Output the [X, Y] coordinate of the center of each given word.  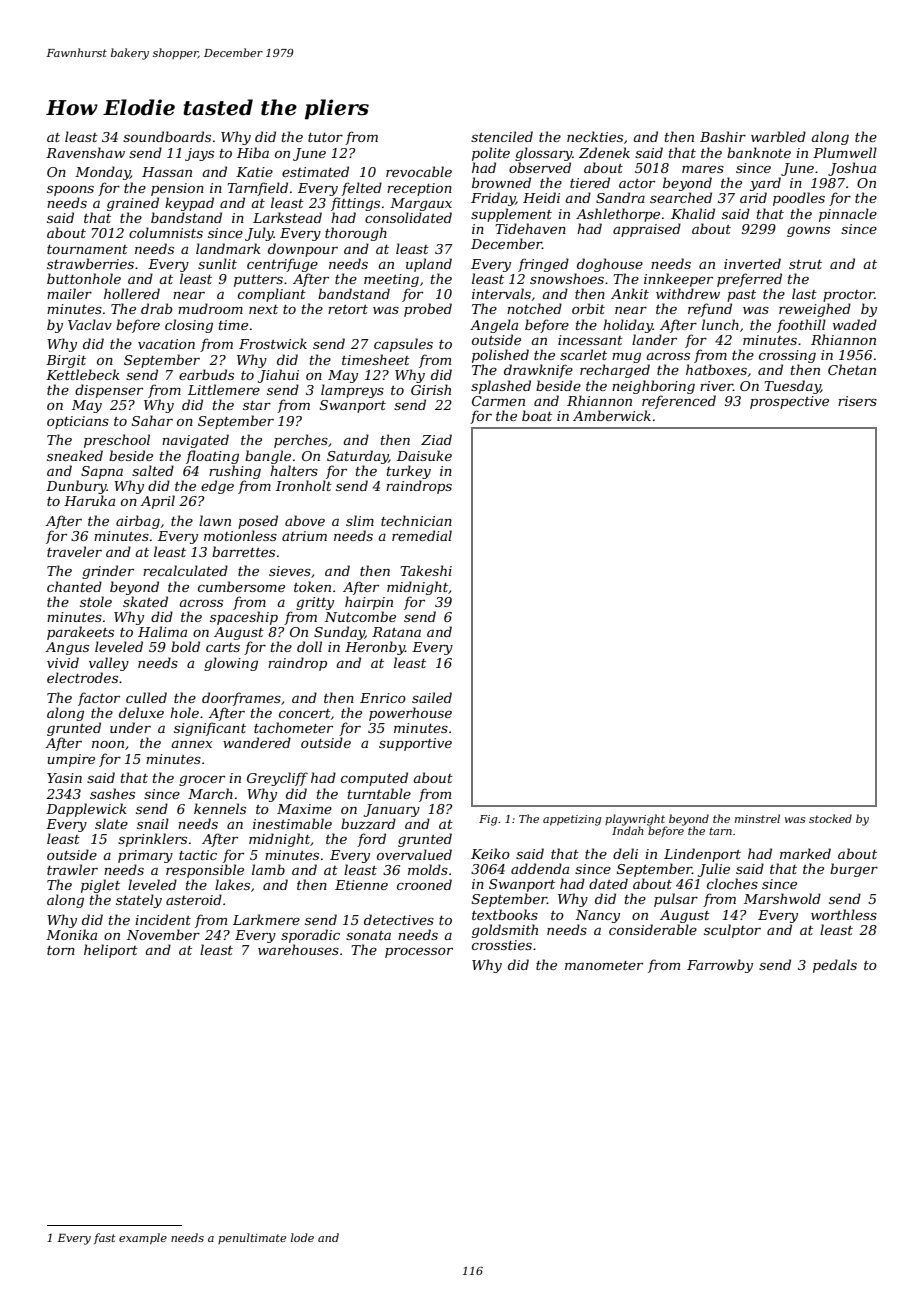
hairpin [369, 603]
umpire [71, 760]
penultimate [252, 1238]
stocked [830, 818]
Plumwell [845, 152]
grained [133, 204]
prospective [789, 402]
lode [302, 1237]
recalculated [185, 570]
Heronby [375, 648]
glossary [543, 154]
